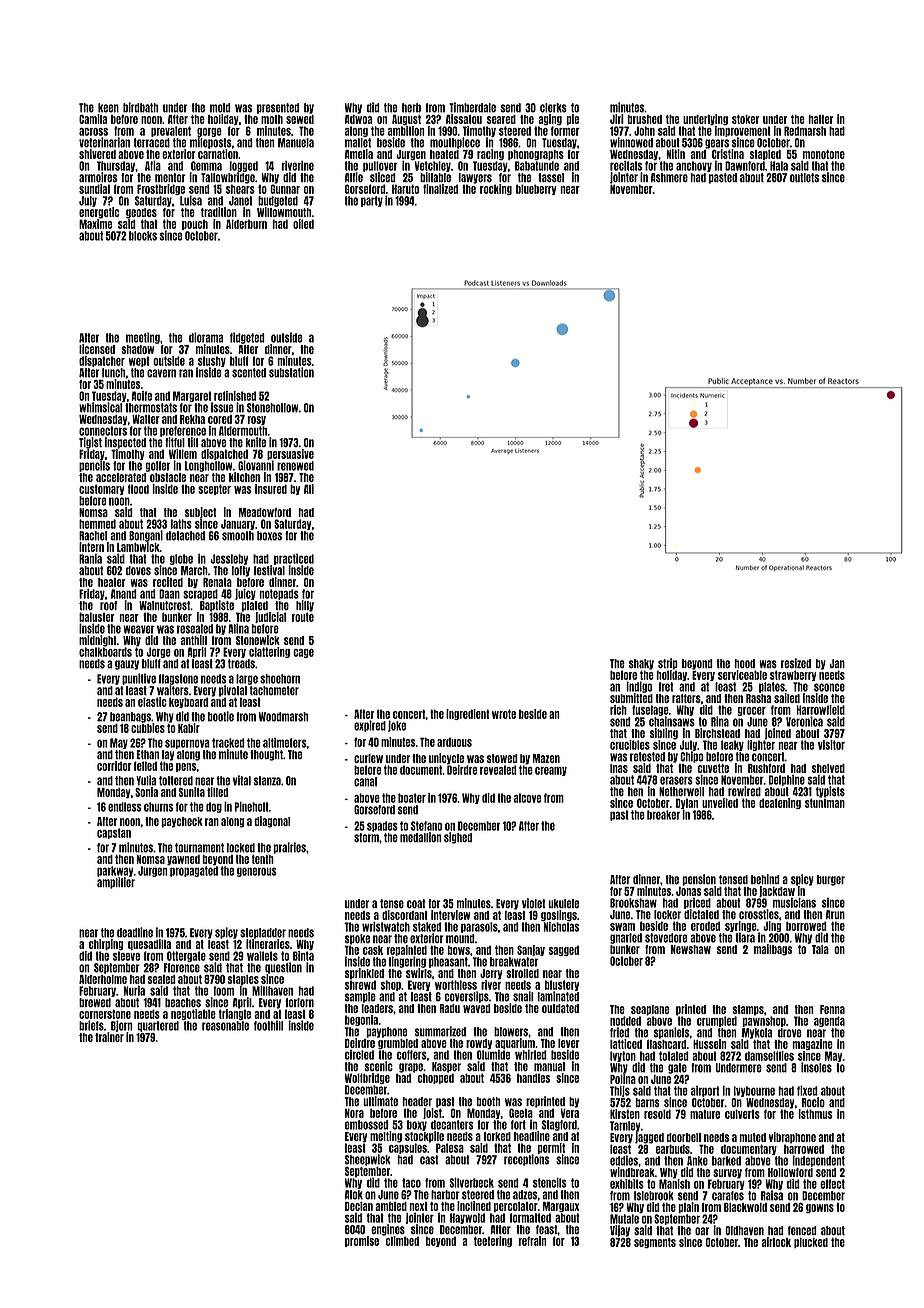 The width and height of the image is (924, 1308). What do you see at coordinates (493, 1241) in the image?
I see `teetering` at bounding box center [493, 1241].
